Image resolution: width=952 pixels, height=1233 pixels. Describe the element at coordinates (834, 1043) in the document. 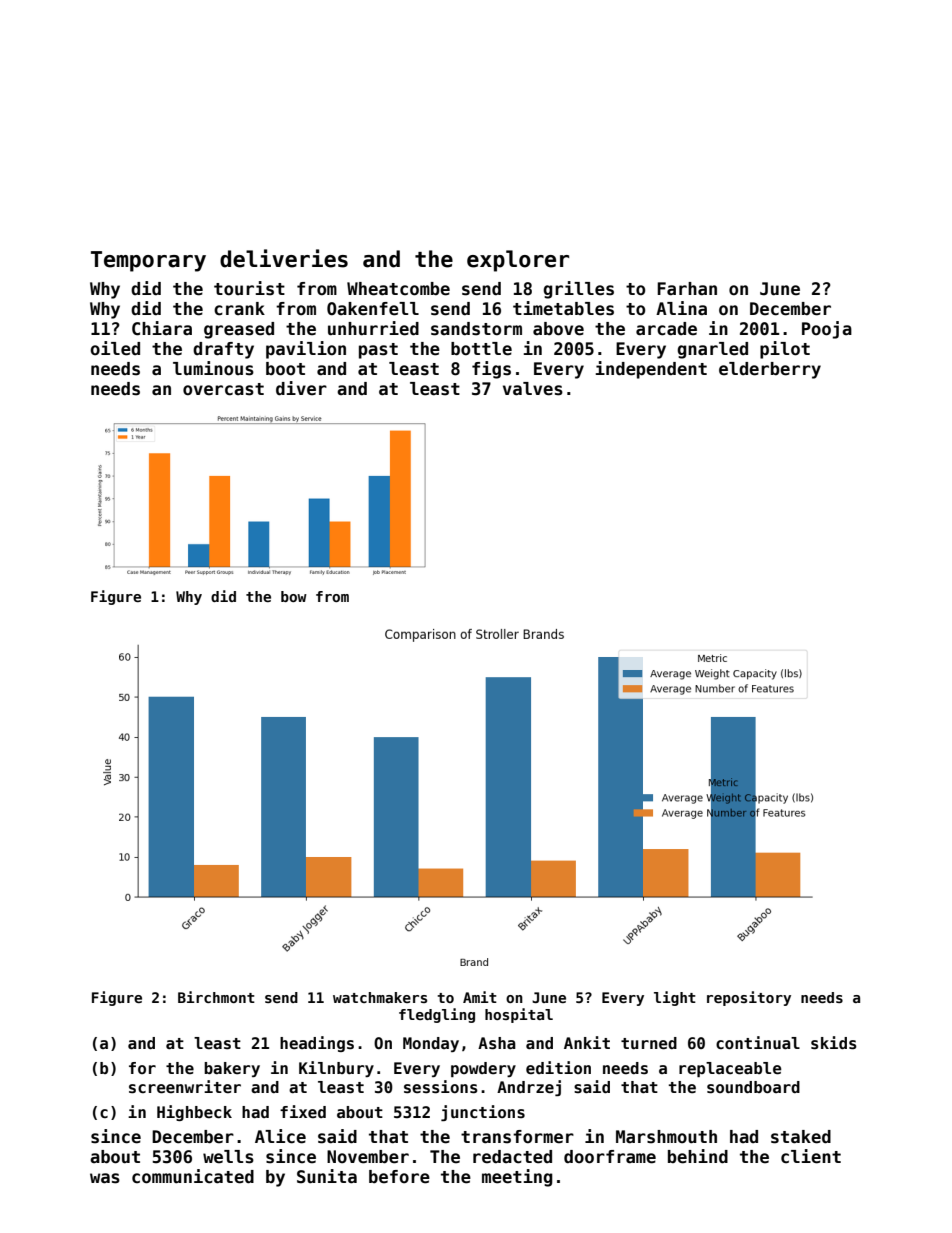

I see `skids` at that location.
